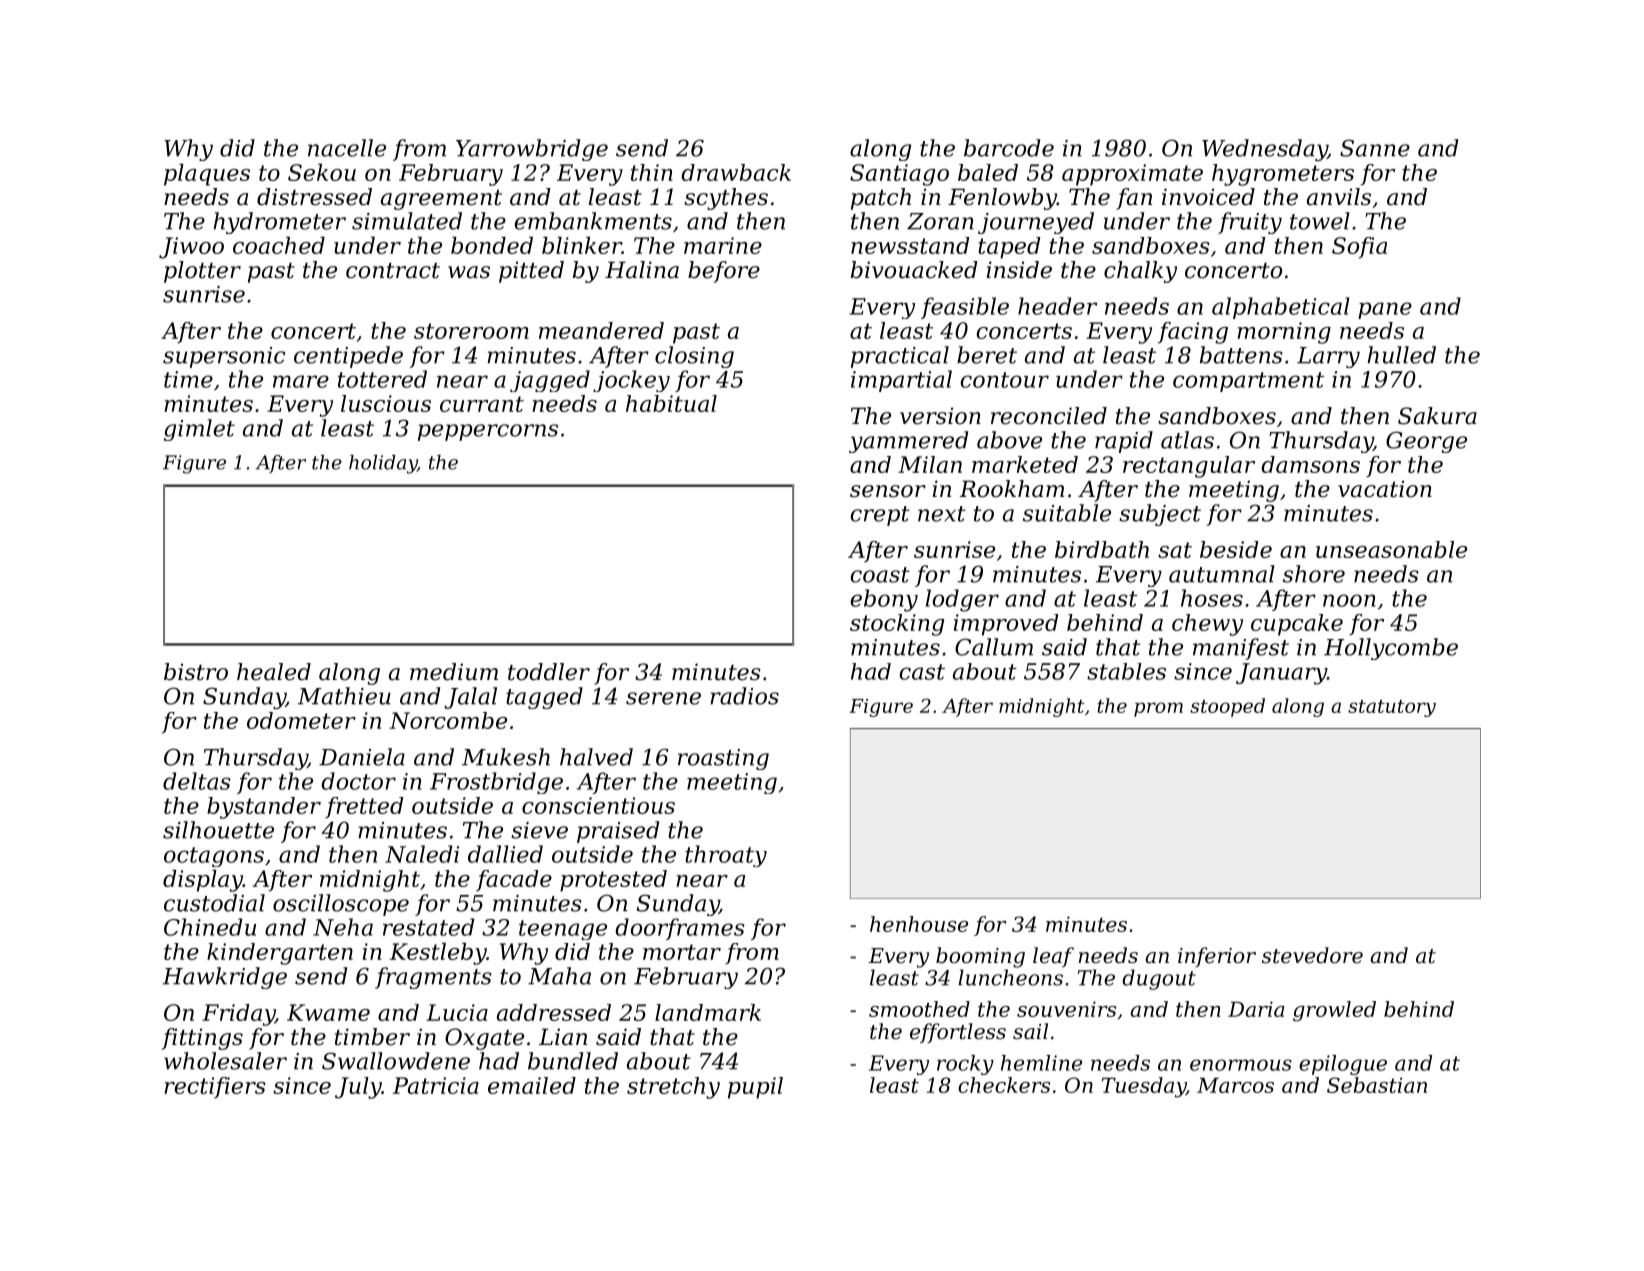  I want to click on crept, so click(880, 516).
